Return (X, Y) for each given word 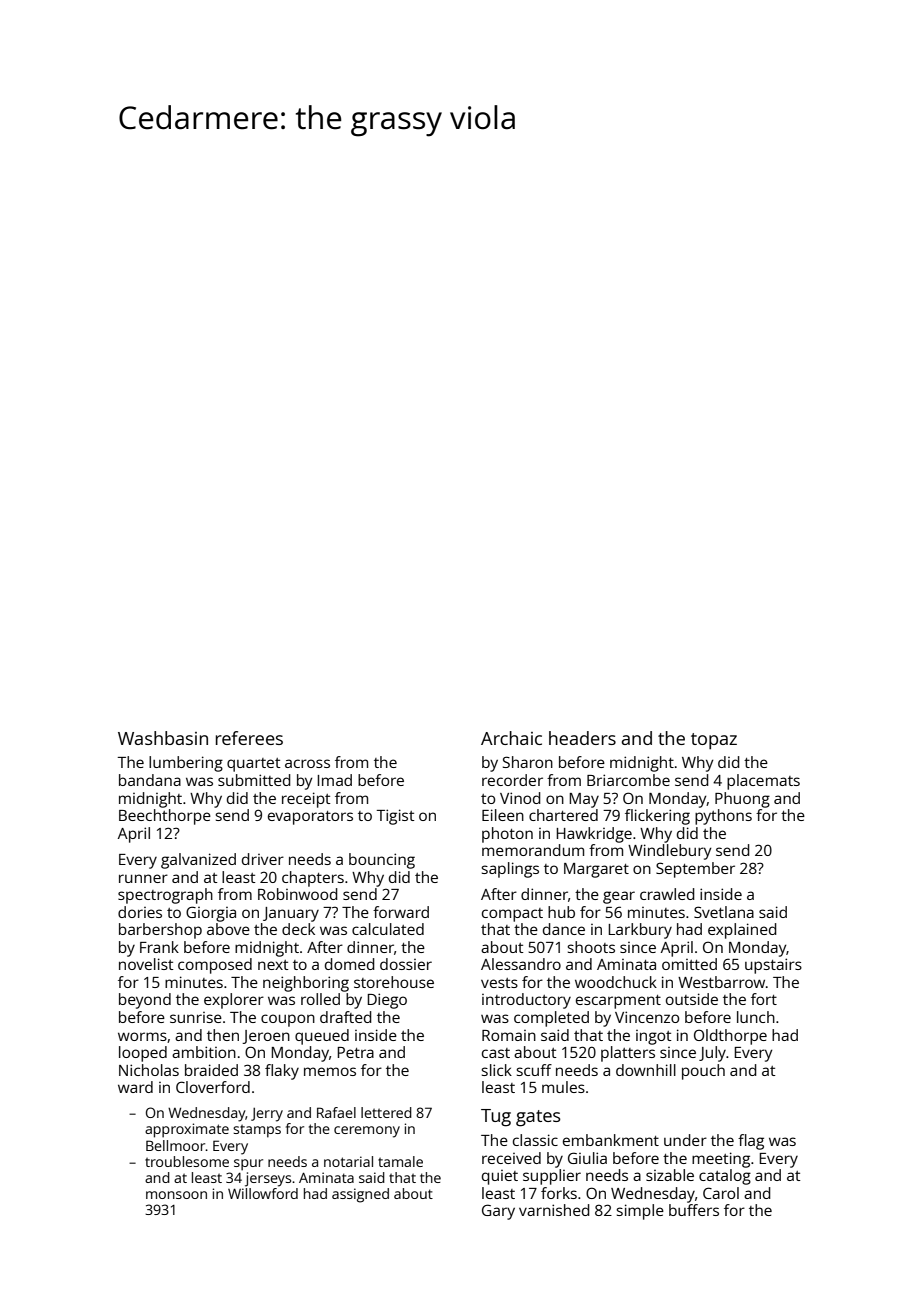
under (685, 1140)
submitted (254, 780)
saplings (510, 870)
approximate (187, 1130)
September (695, 870)
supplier (552, 1177)
